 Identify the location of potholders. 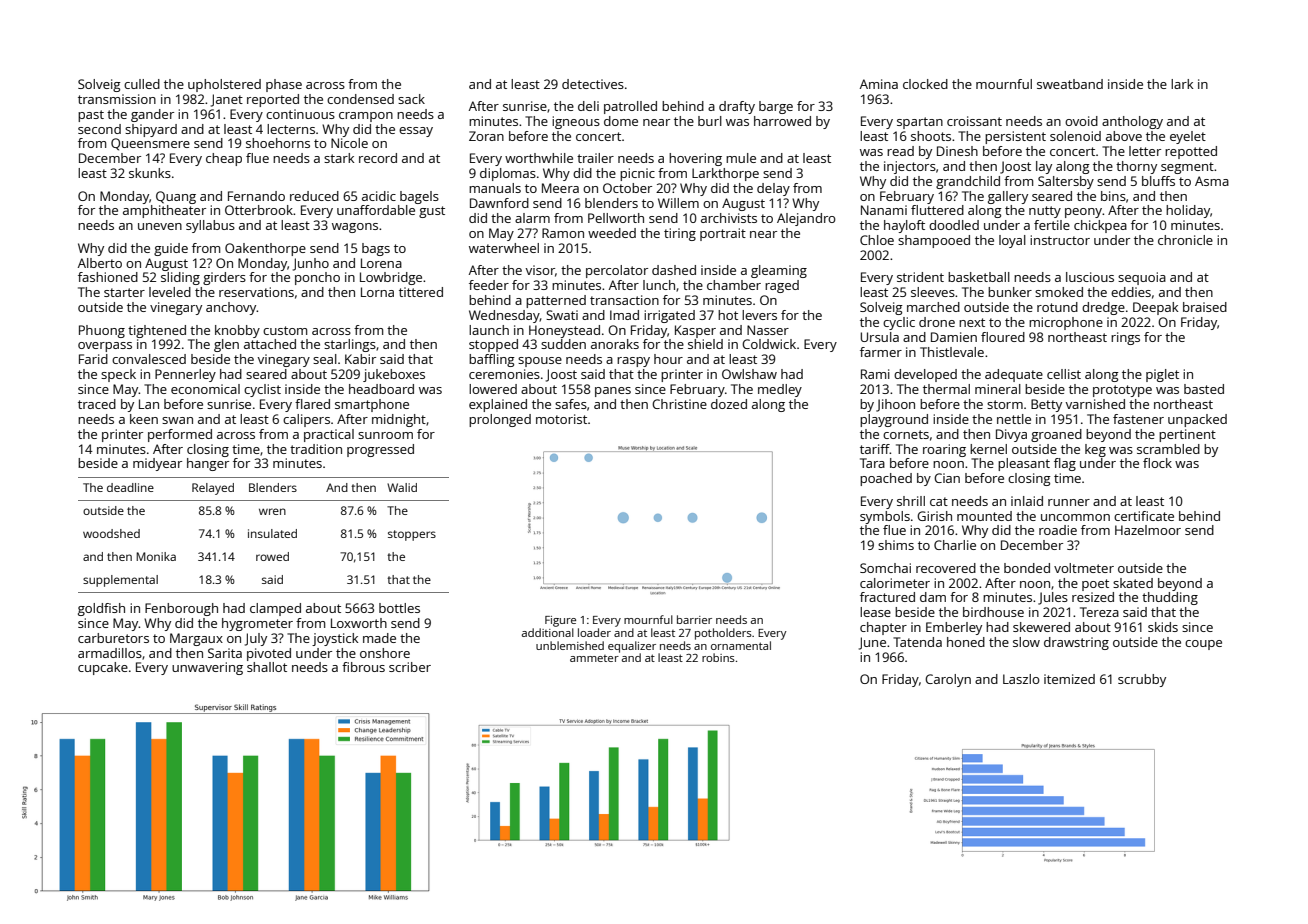
(723, 634).
